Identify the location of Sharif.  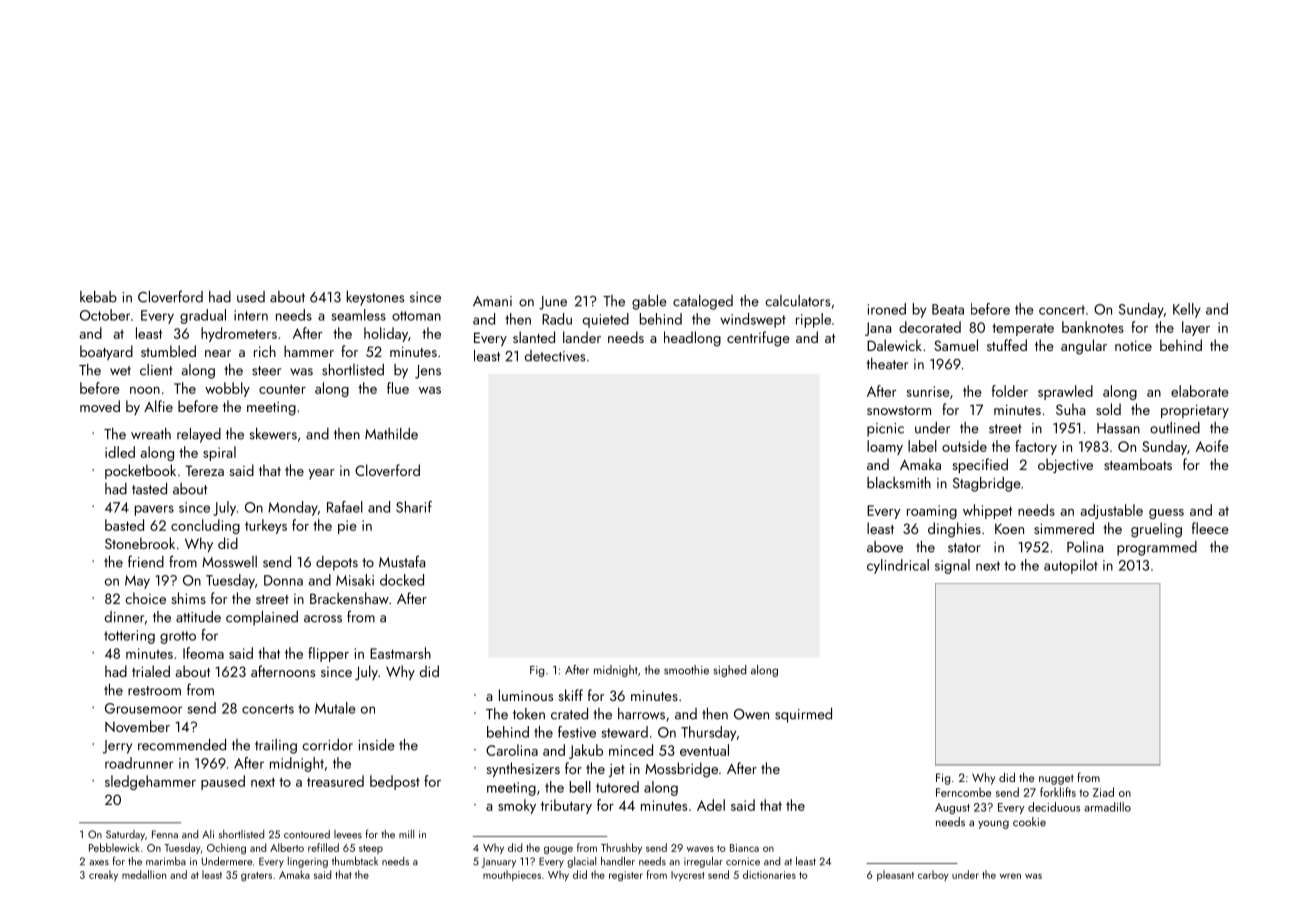
(414, 507).
